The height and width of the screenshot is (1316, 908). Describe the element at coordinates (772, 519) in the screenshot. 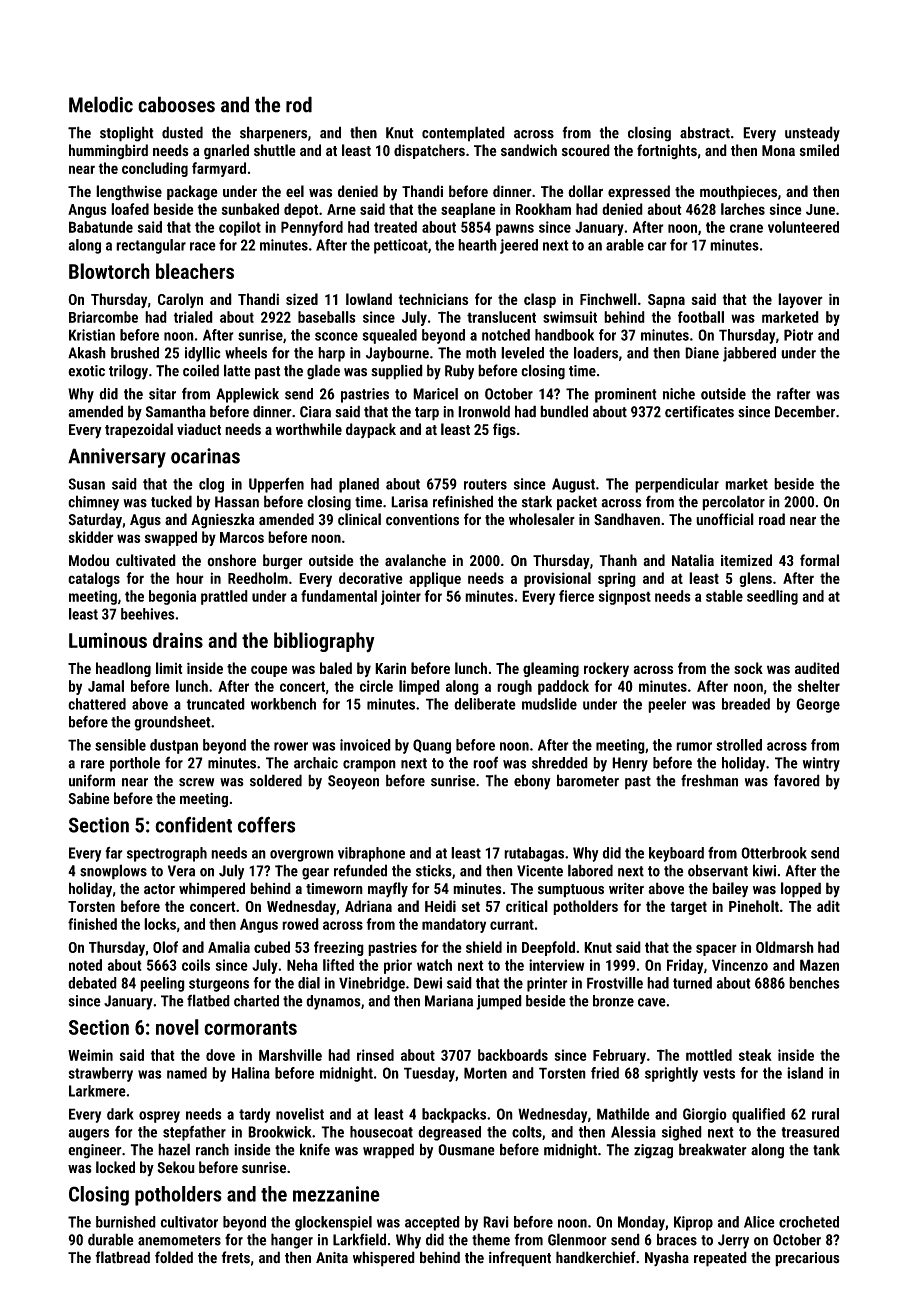

I see `road` at that location.
